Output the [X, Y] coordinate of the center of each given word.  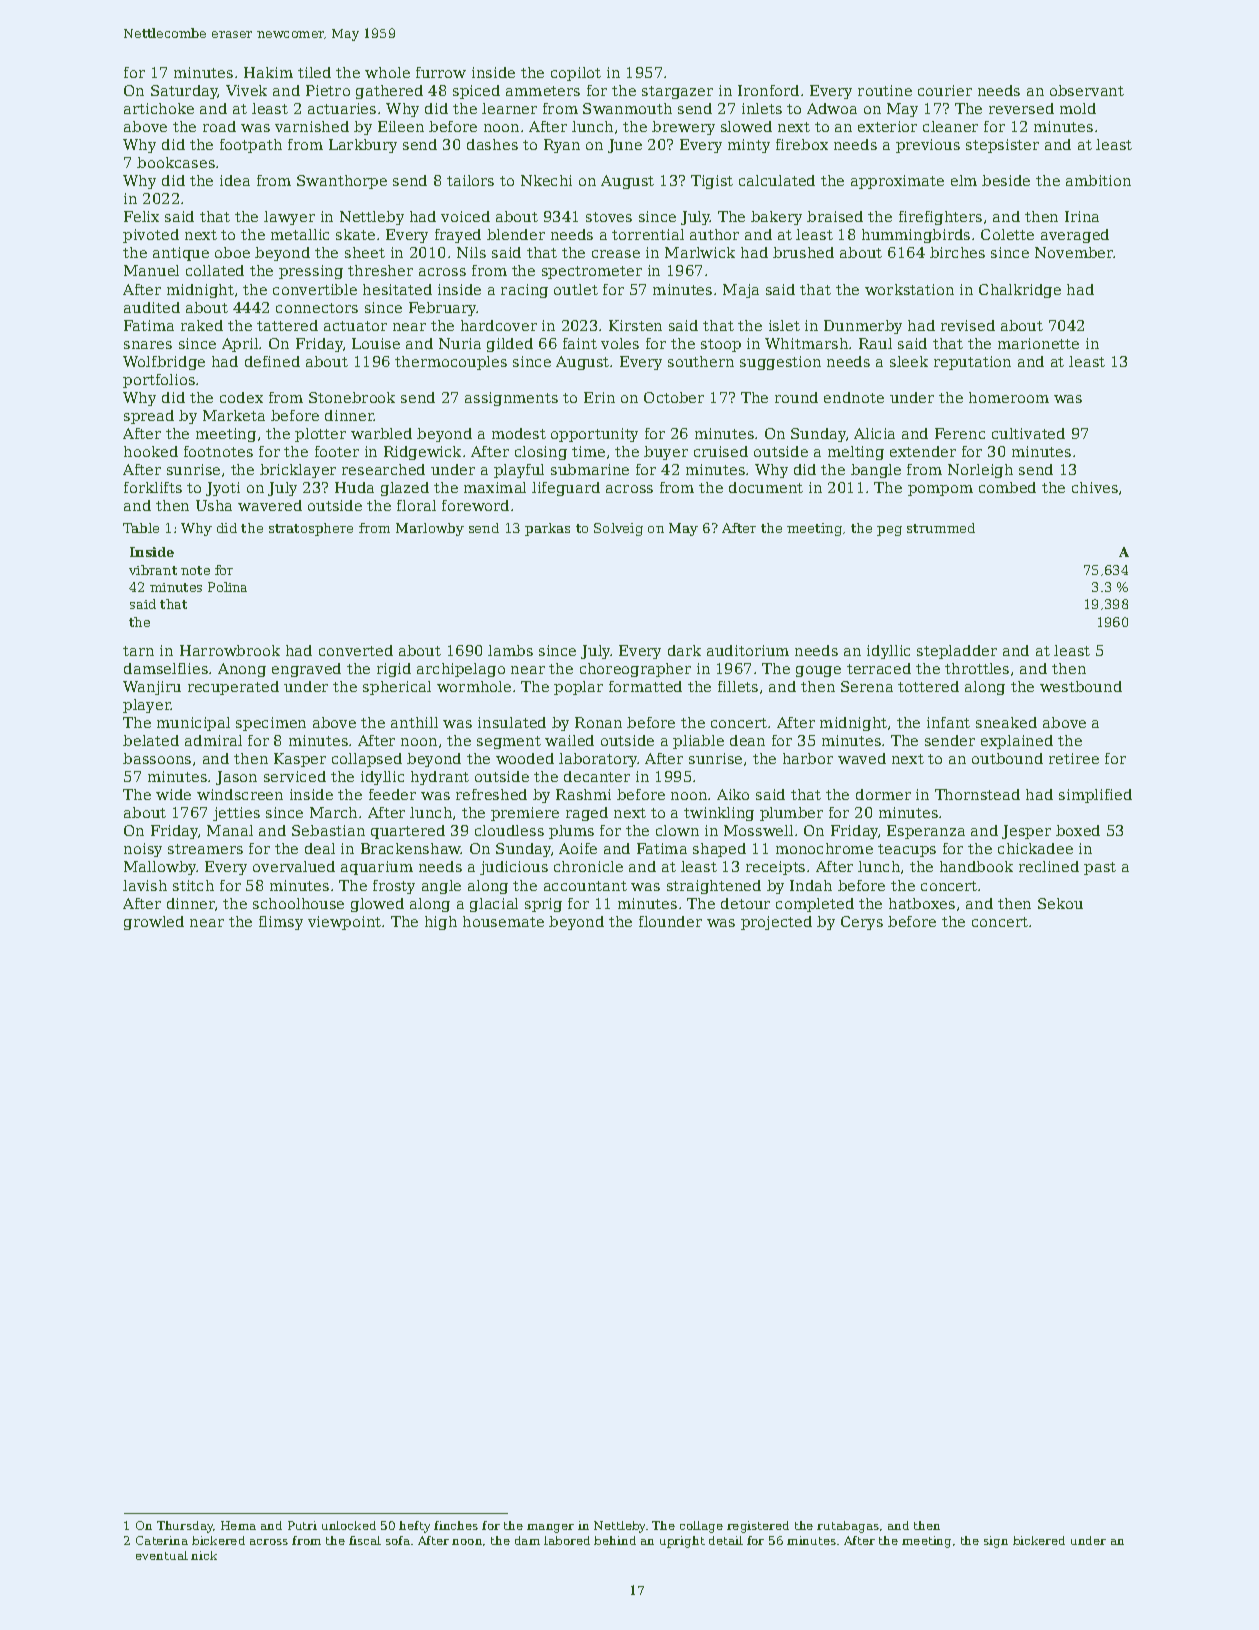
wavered [270, 505]
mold [1078, 108]
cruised [721, 451]
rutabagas [848, 1527]
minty [749, 146]
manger [550, 1528]
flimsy [281, 923]
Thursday [185, 1527]
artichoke [159, 108]
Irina [1082, 216]
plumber [791, 814]
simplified [1095, 796]
